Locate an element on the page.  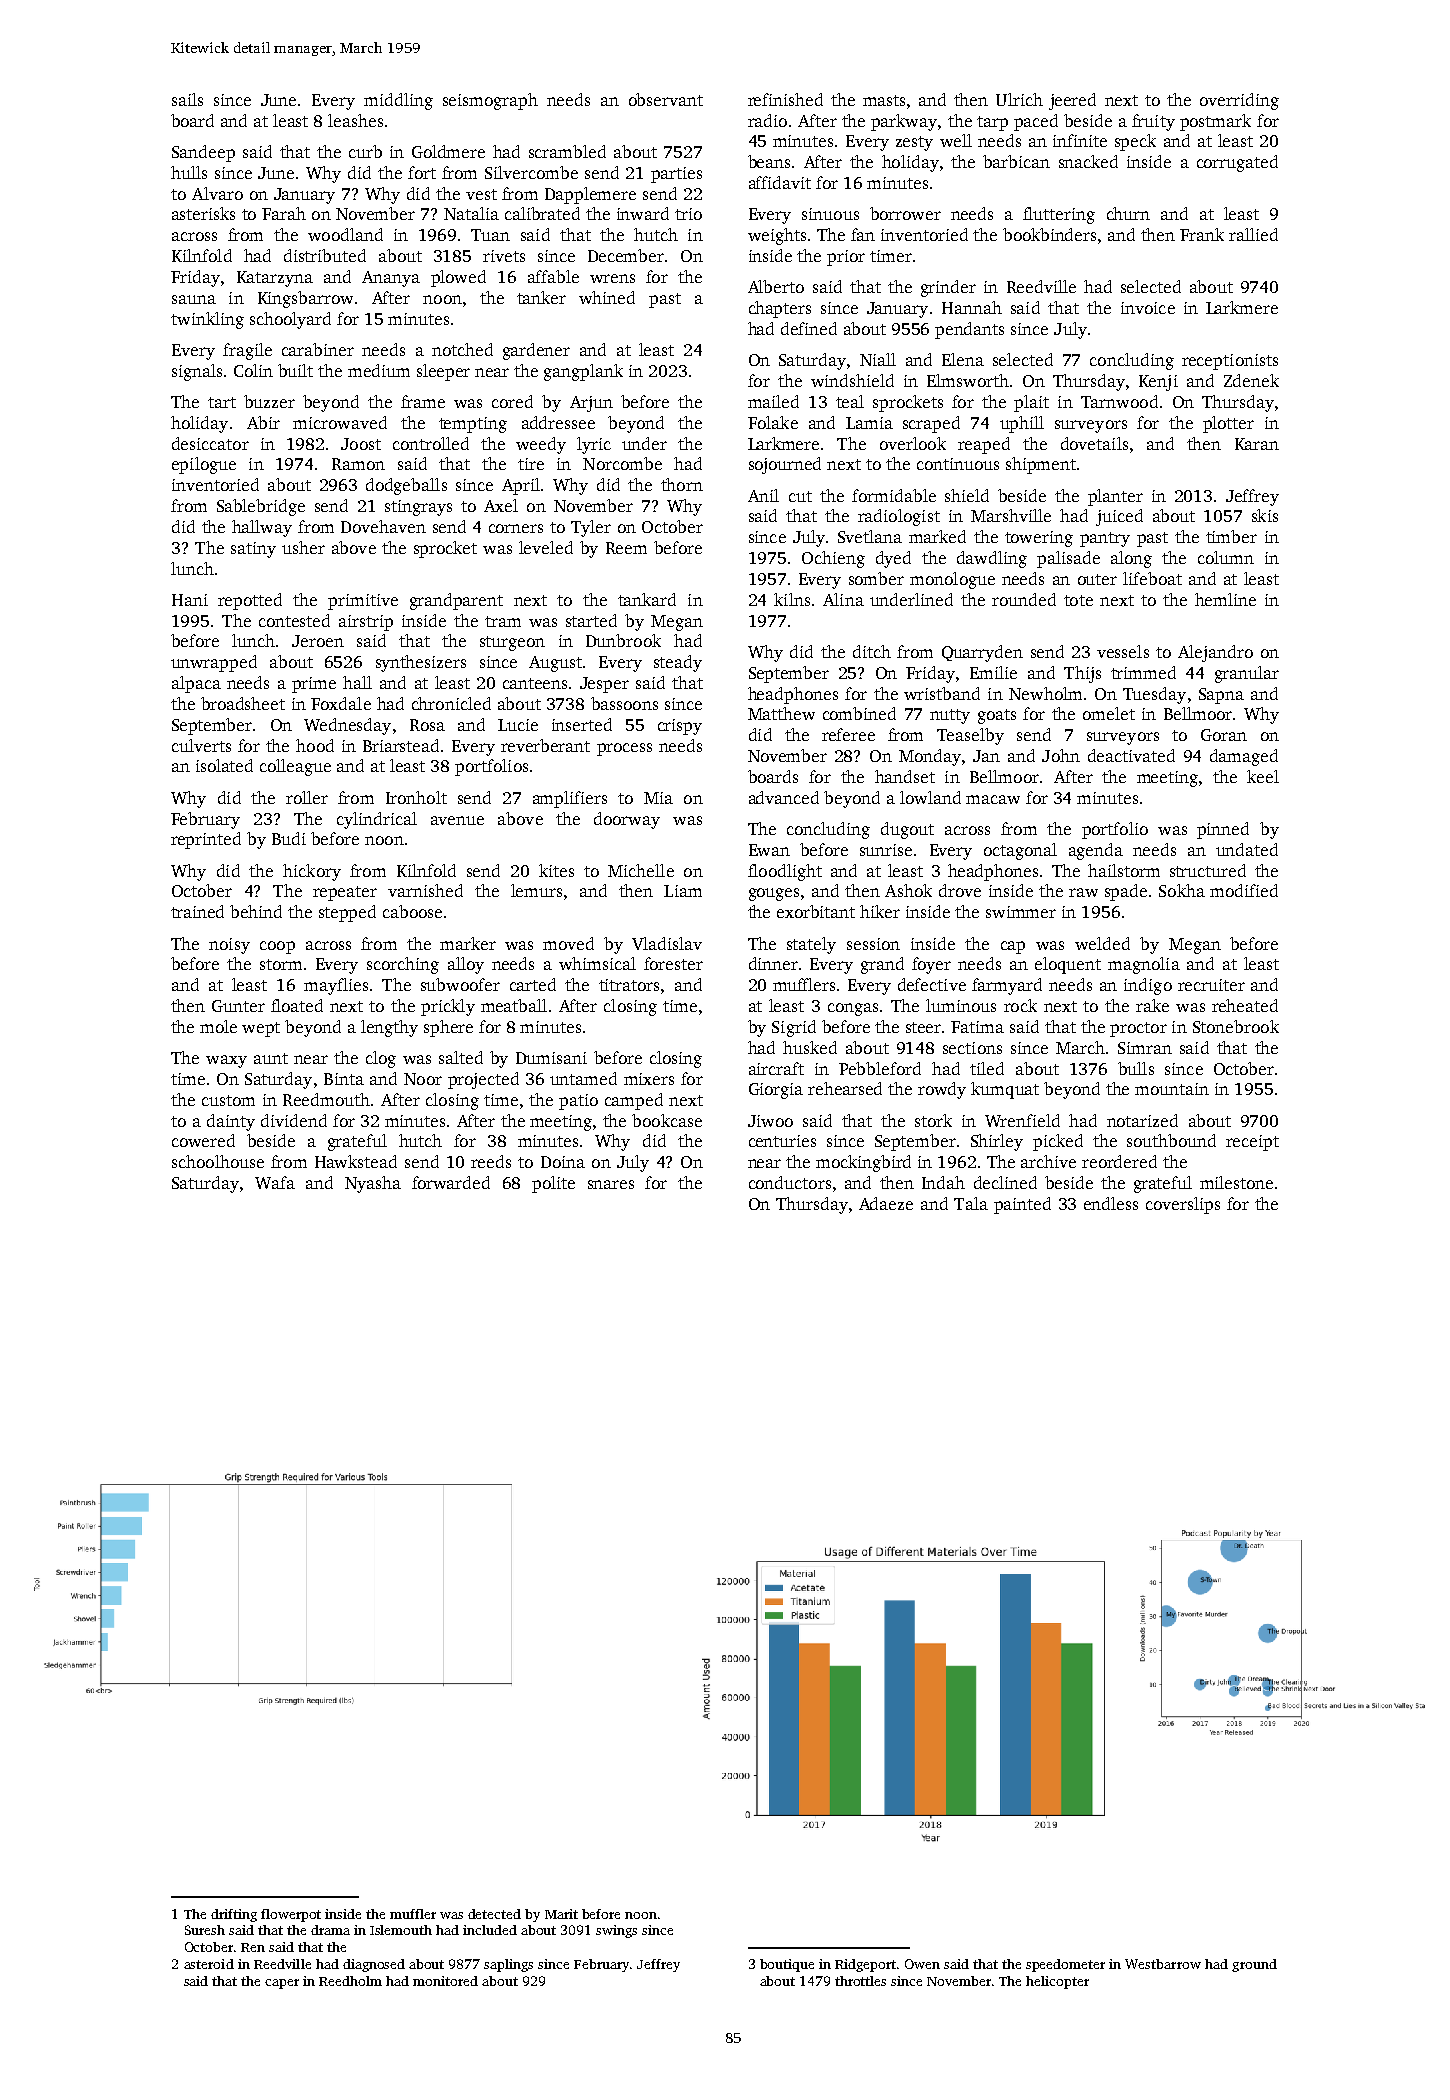
swings is located at coordinates (616, 1931).
